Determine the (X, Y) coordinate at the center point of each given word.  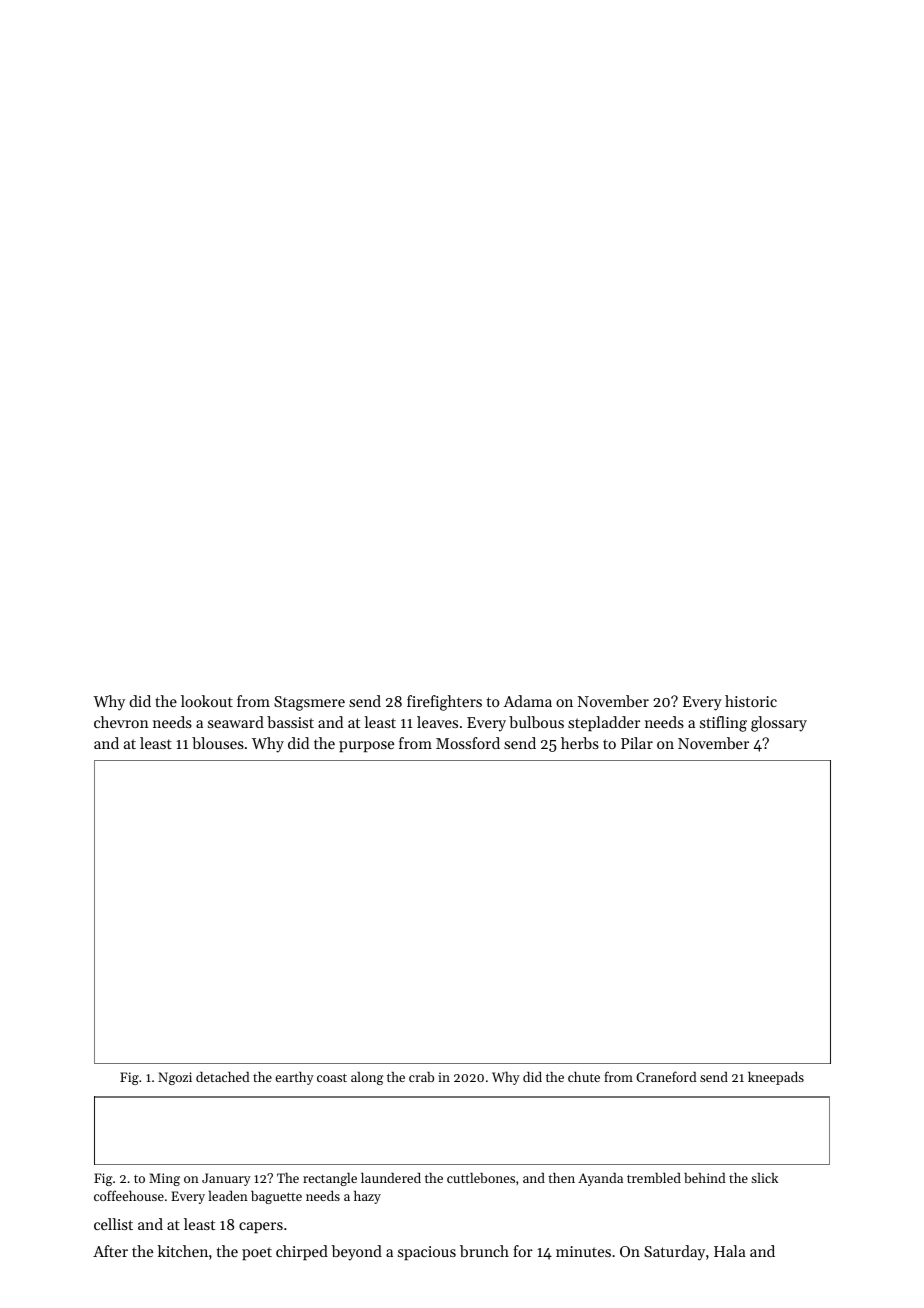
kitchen (182, 1251)
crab (421, 1076)
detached (222, 1076)
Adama (527, 701)
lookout (207, 701)
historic (751, 701)
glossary (779, 724)
